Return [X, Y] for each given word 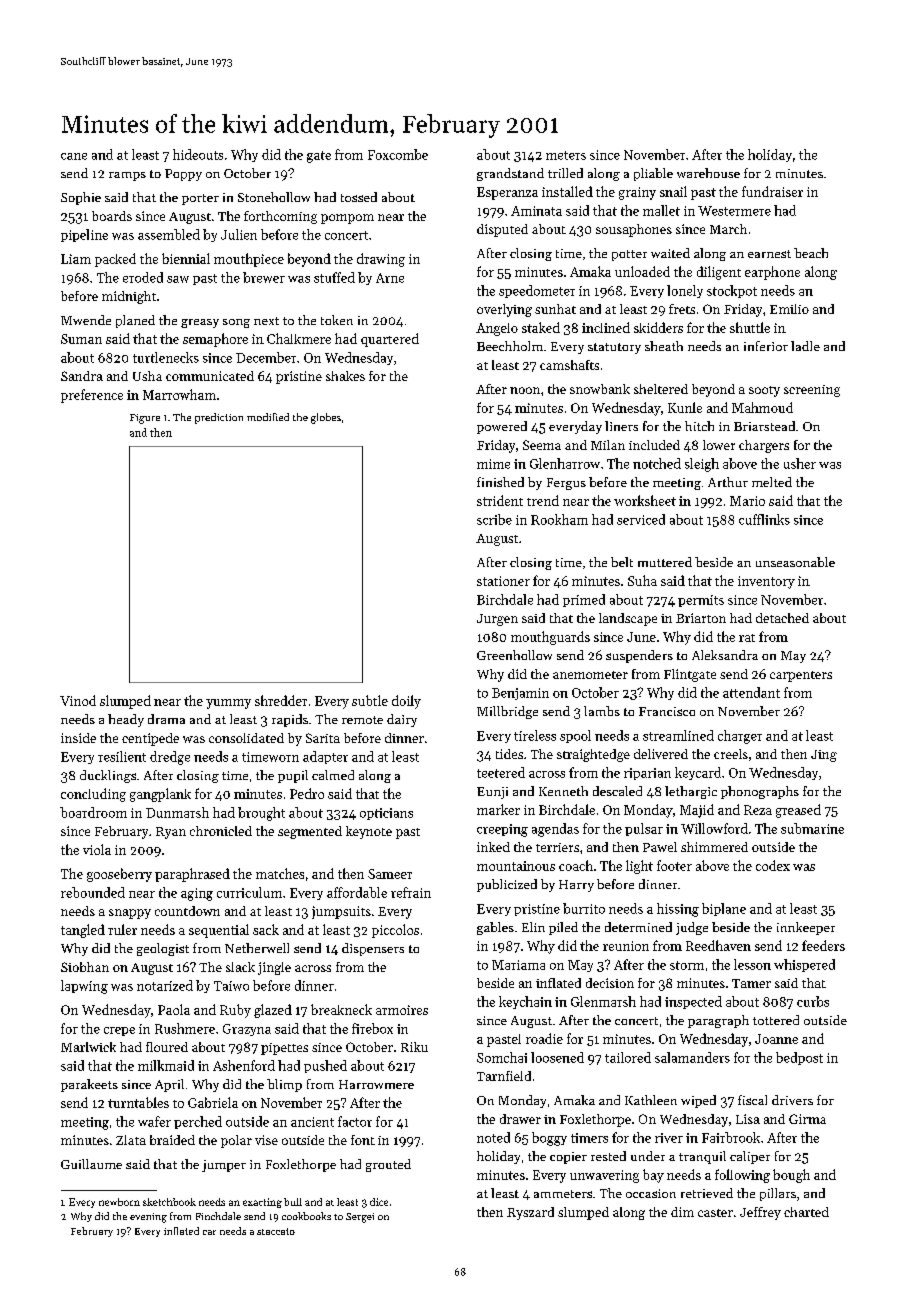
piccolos [395, 931]
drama [166, 719]
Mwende [86, 320]
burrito [584, 908]
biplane [724, 909]
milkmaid [166, 1065]
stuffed [334, 277]
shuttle [750, 327]
